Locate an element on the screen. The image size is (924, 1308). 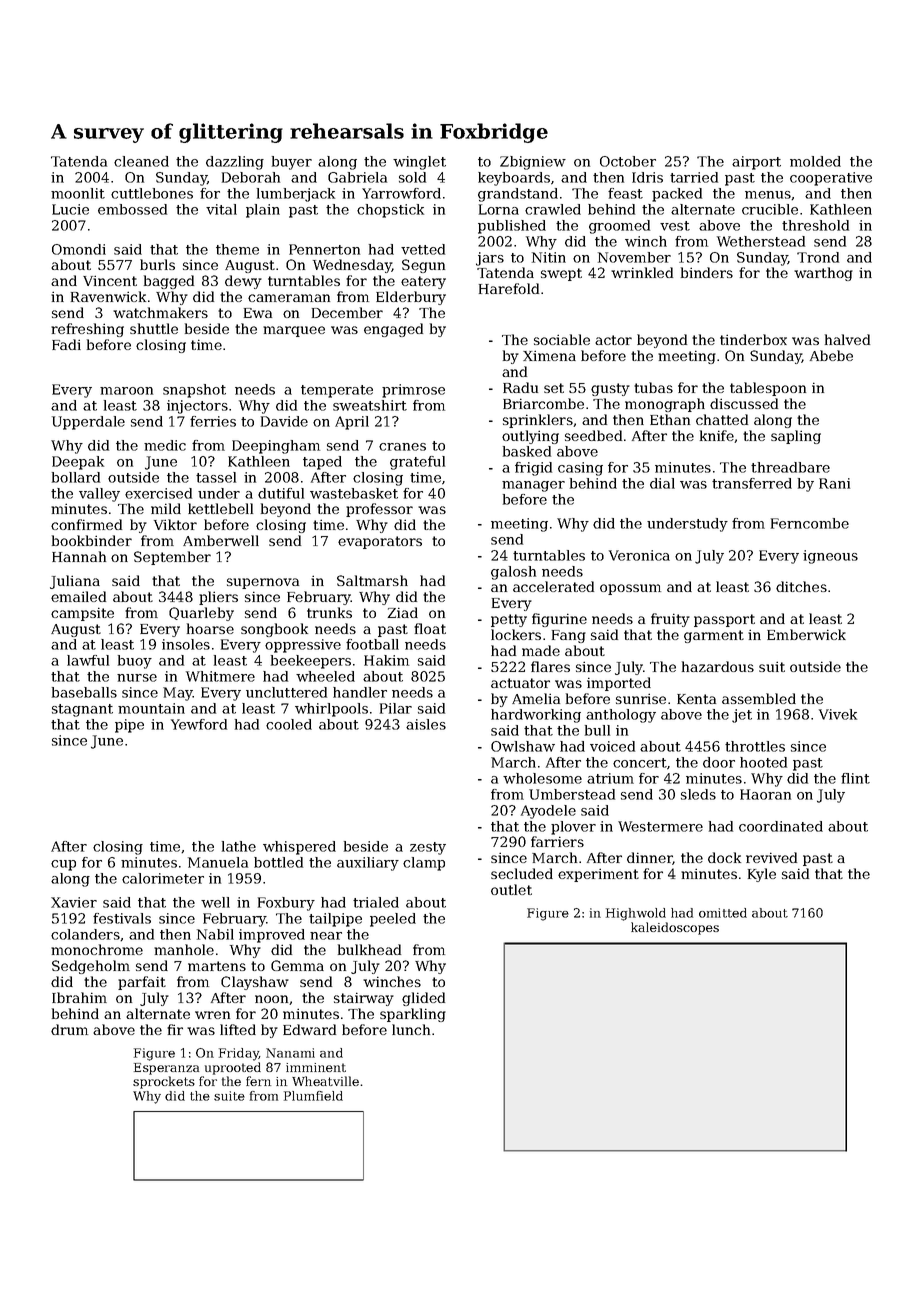
peeled is located at coordinates (393, 920).
